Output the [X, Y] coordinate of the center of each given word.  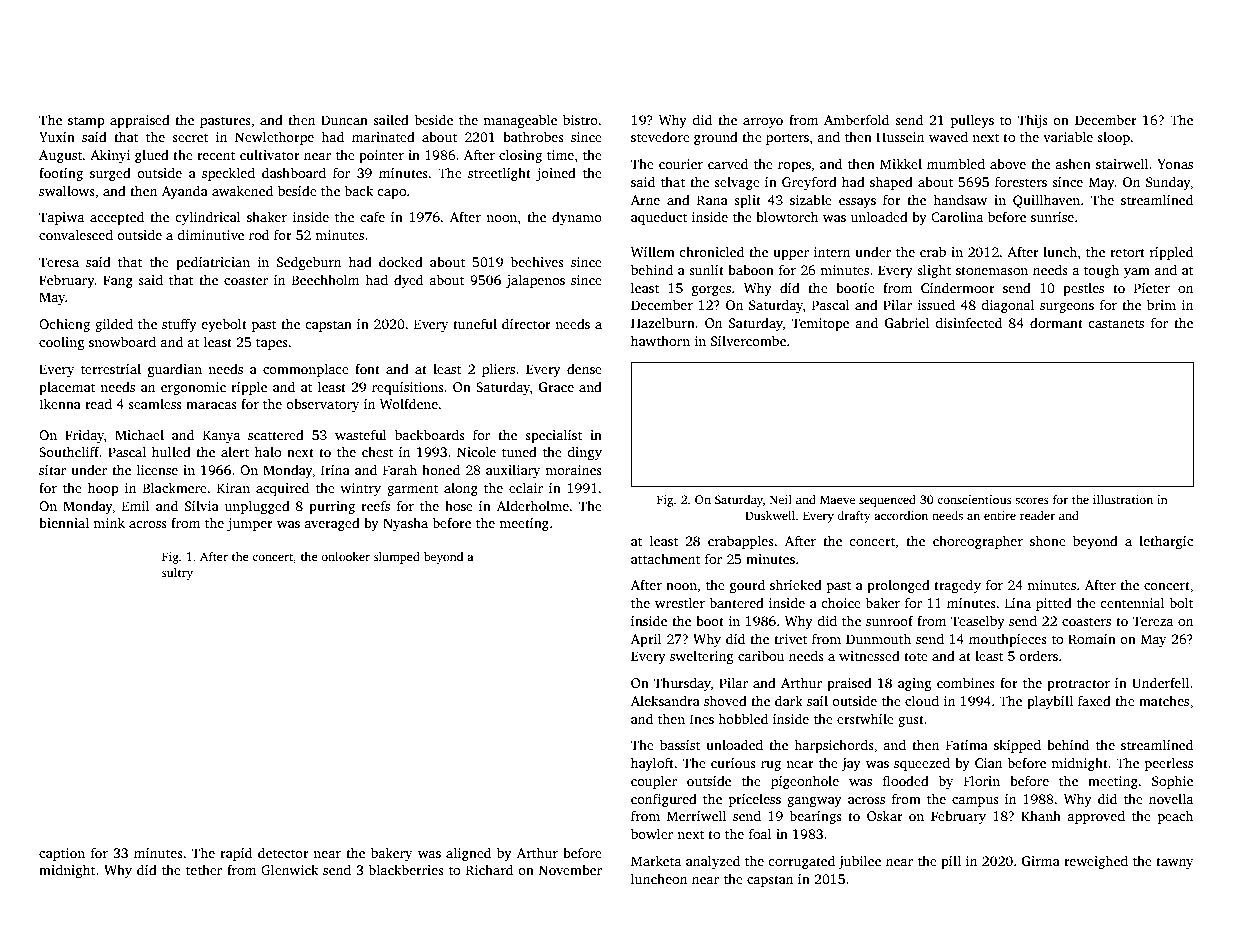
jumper [250, 524]
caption [62, 854]
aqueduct [659, 218]
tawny [1174, 863]
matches [1164, 700]
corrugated [801, 862]
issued [936, 304]
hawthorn [660, 340]
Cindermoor [958, 287]
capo [391, 194]
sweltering [702, 657]
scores [1031, 501]
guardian [175, 370]
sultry [177, 574]
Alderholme [533, 505]
